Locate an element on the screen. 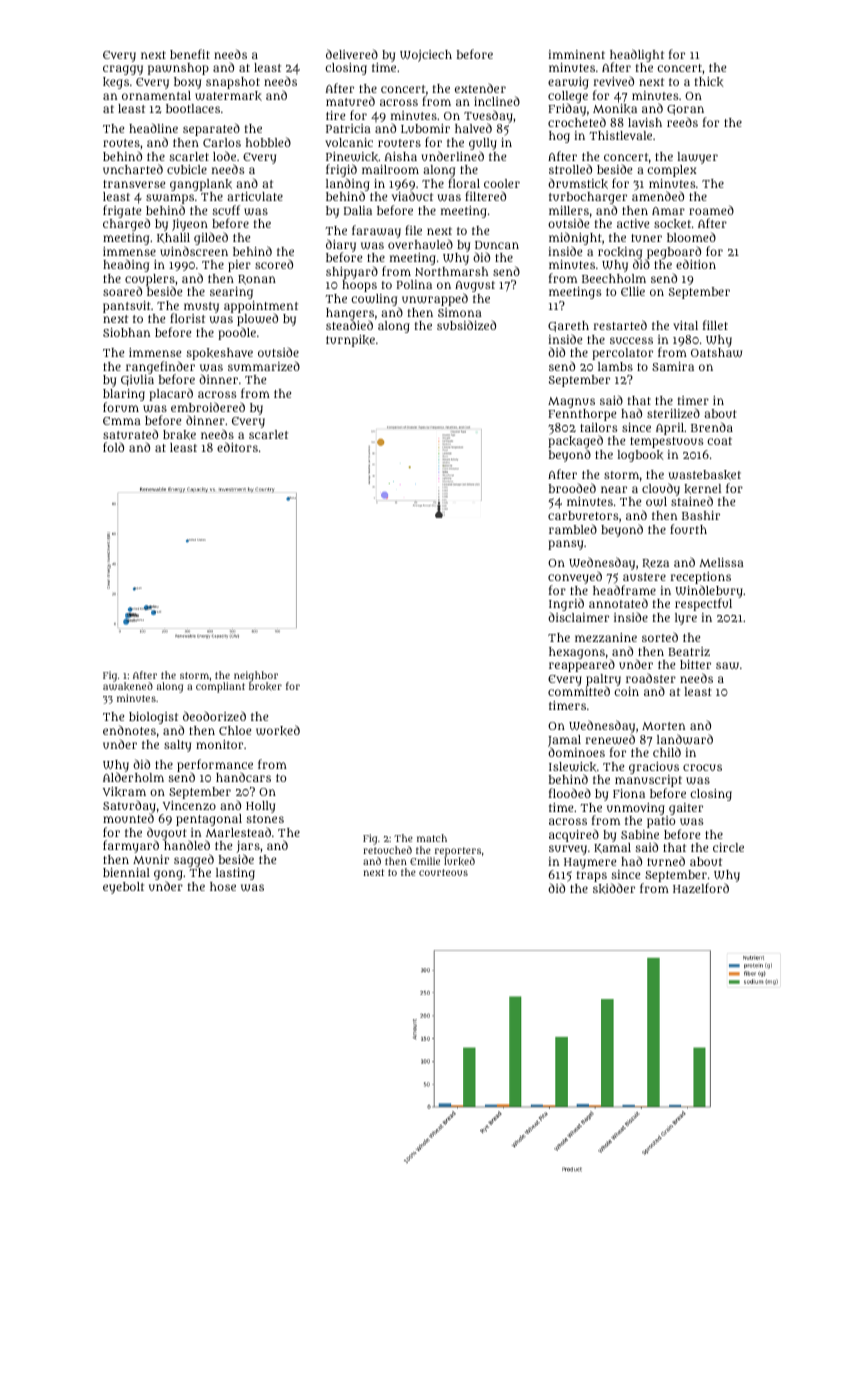 The width and height of the screenshot is (849, 1400). routes is located at coordinates (121, 143).
